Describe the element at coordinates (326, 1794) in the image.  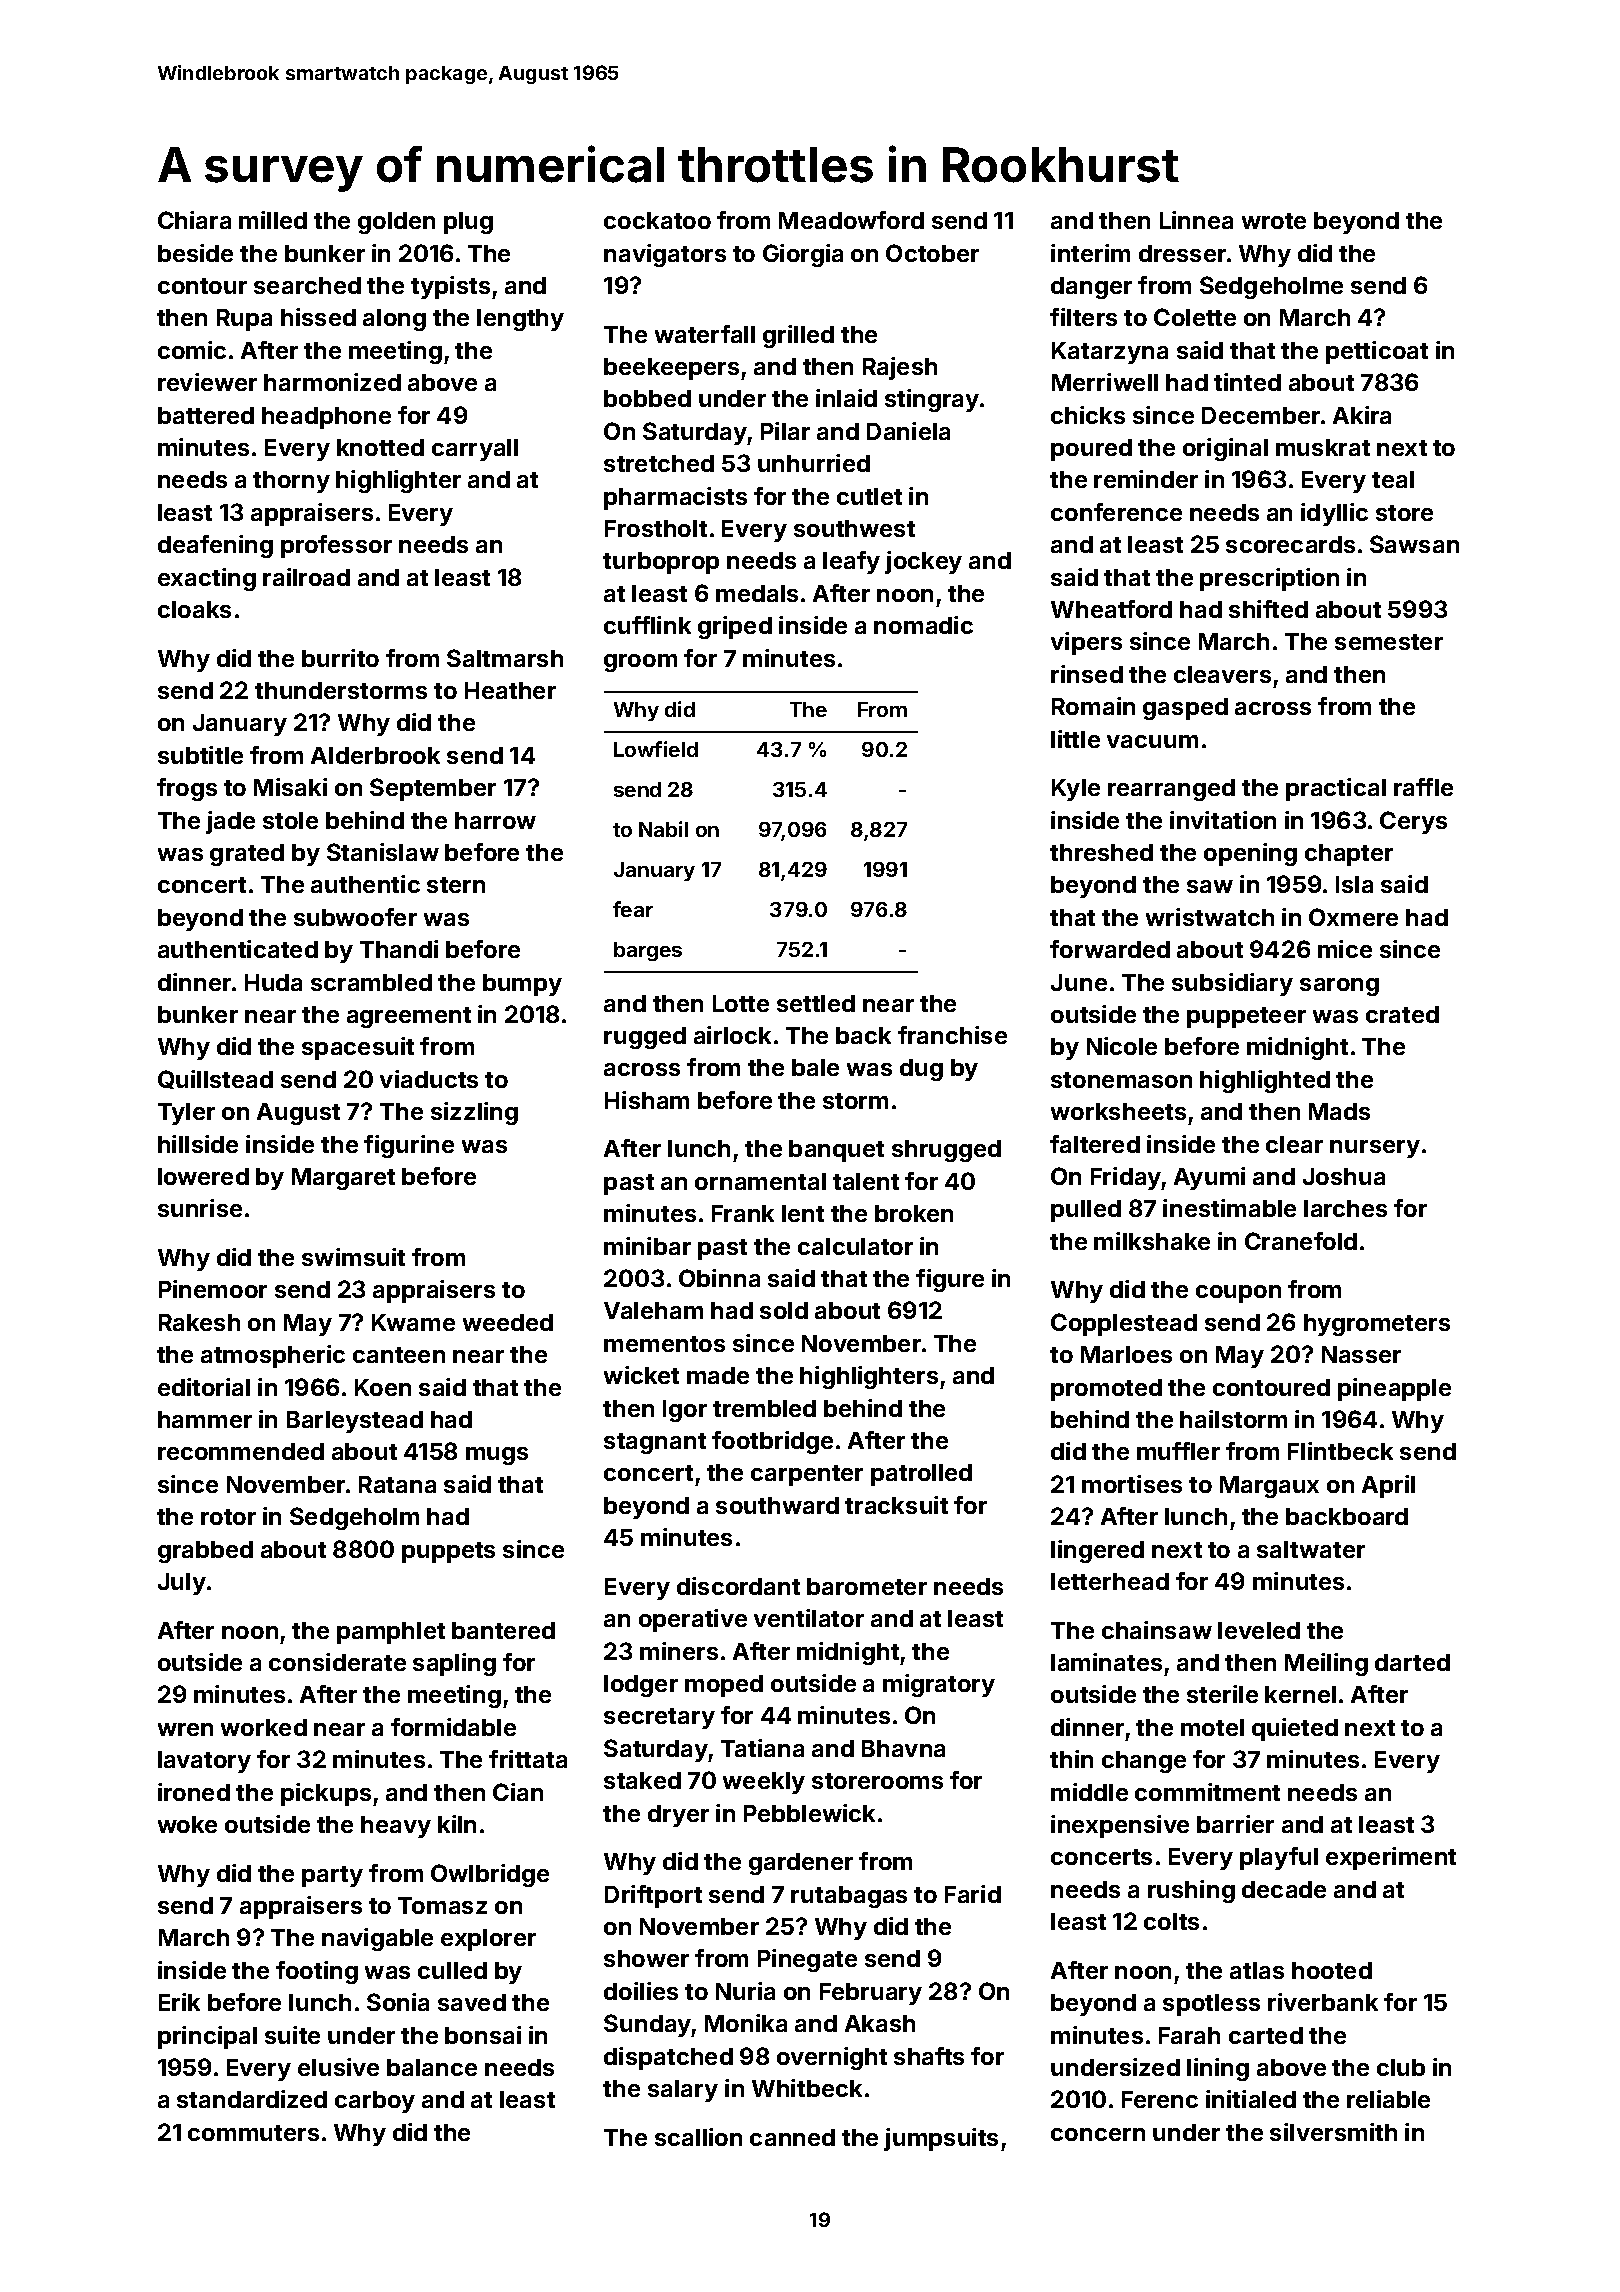
I see `pickups` at that location.
